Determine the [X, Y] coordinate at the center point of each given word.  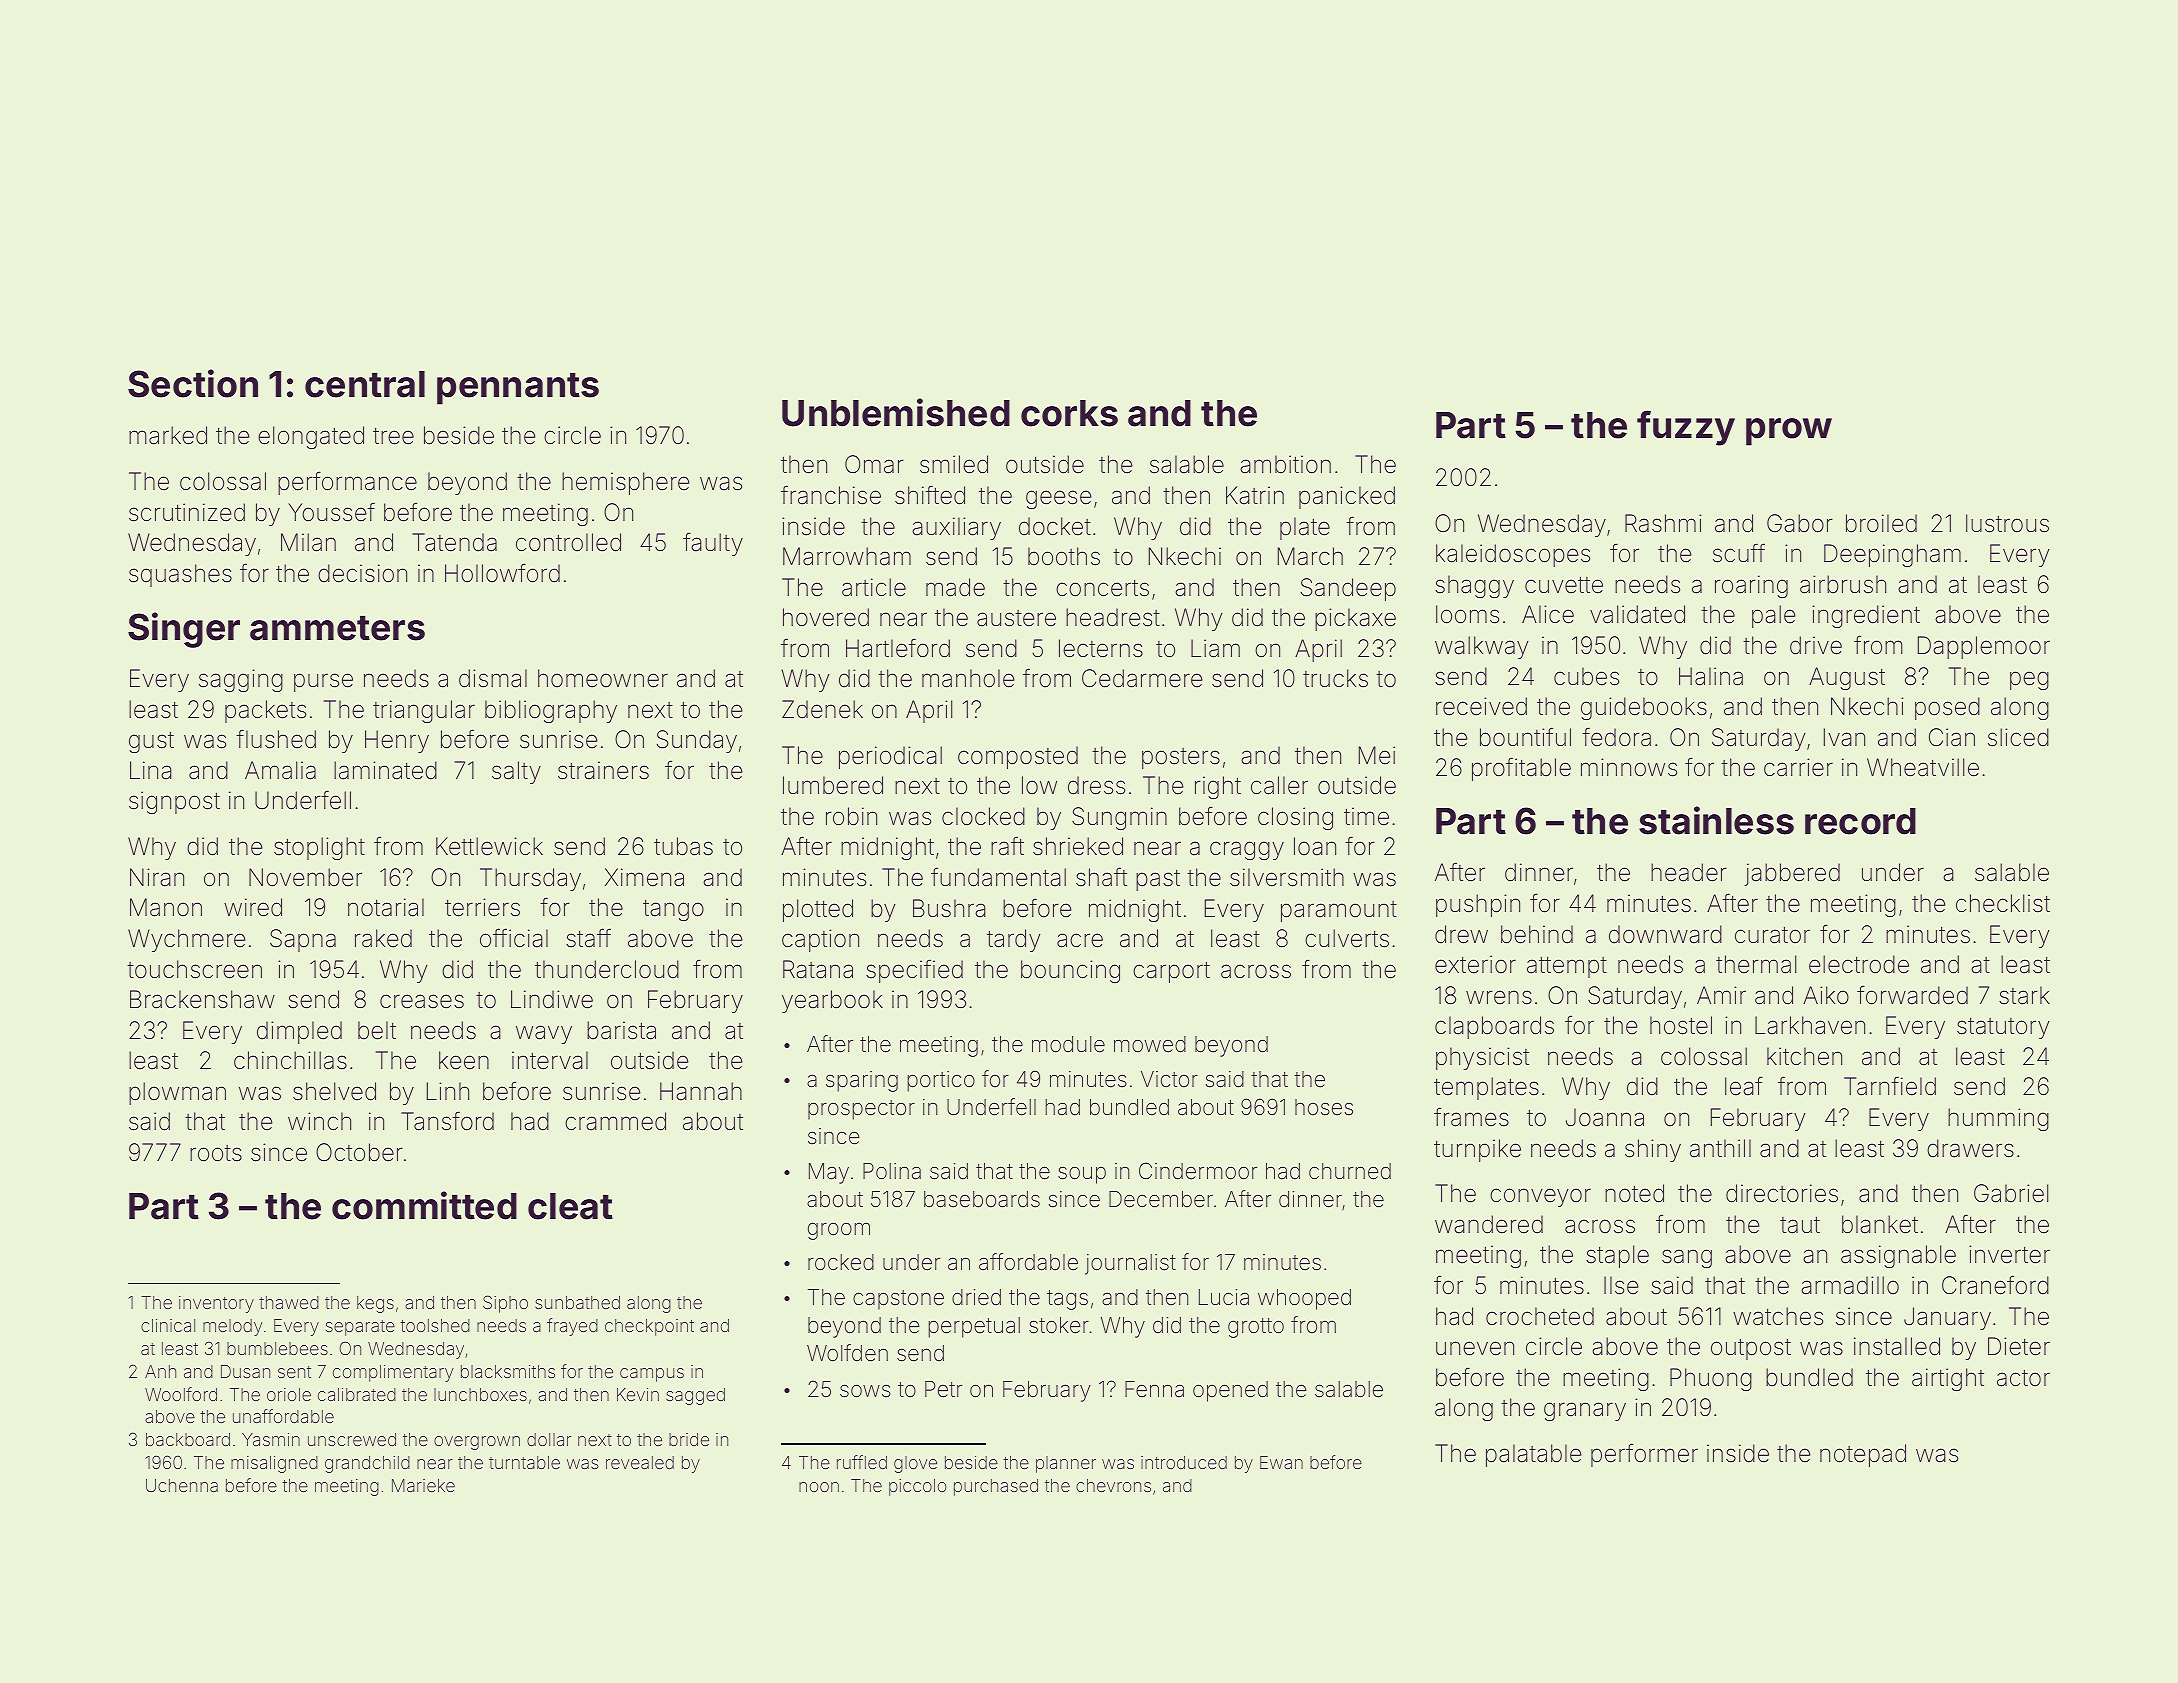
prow [1789, 432]
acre [1080, 940]
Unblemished [896, 412]
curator [1772, 935]
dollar [549, 1439]
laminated [385, 770]
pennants [518, 389]
